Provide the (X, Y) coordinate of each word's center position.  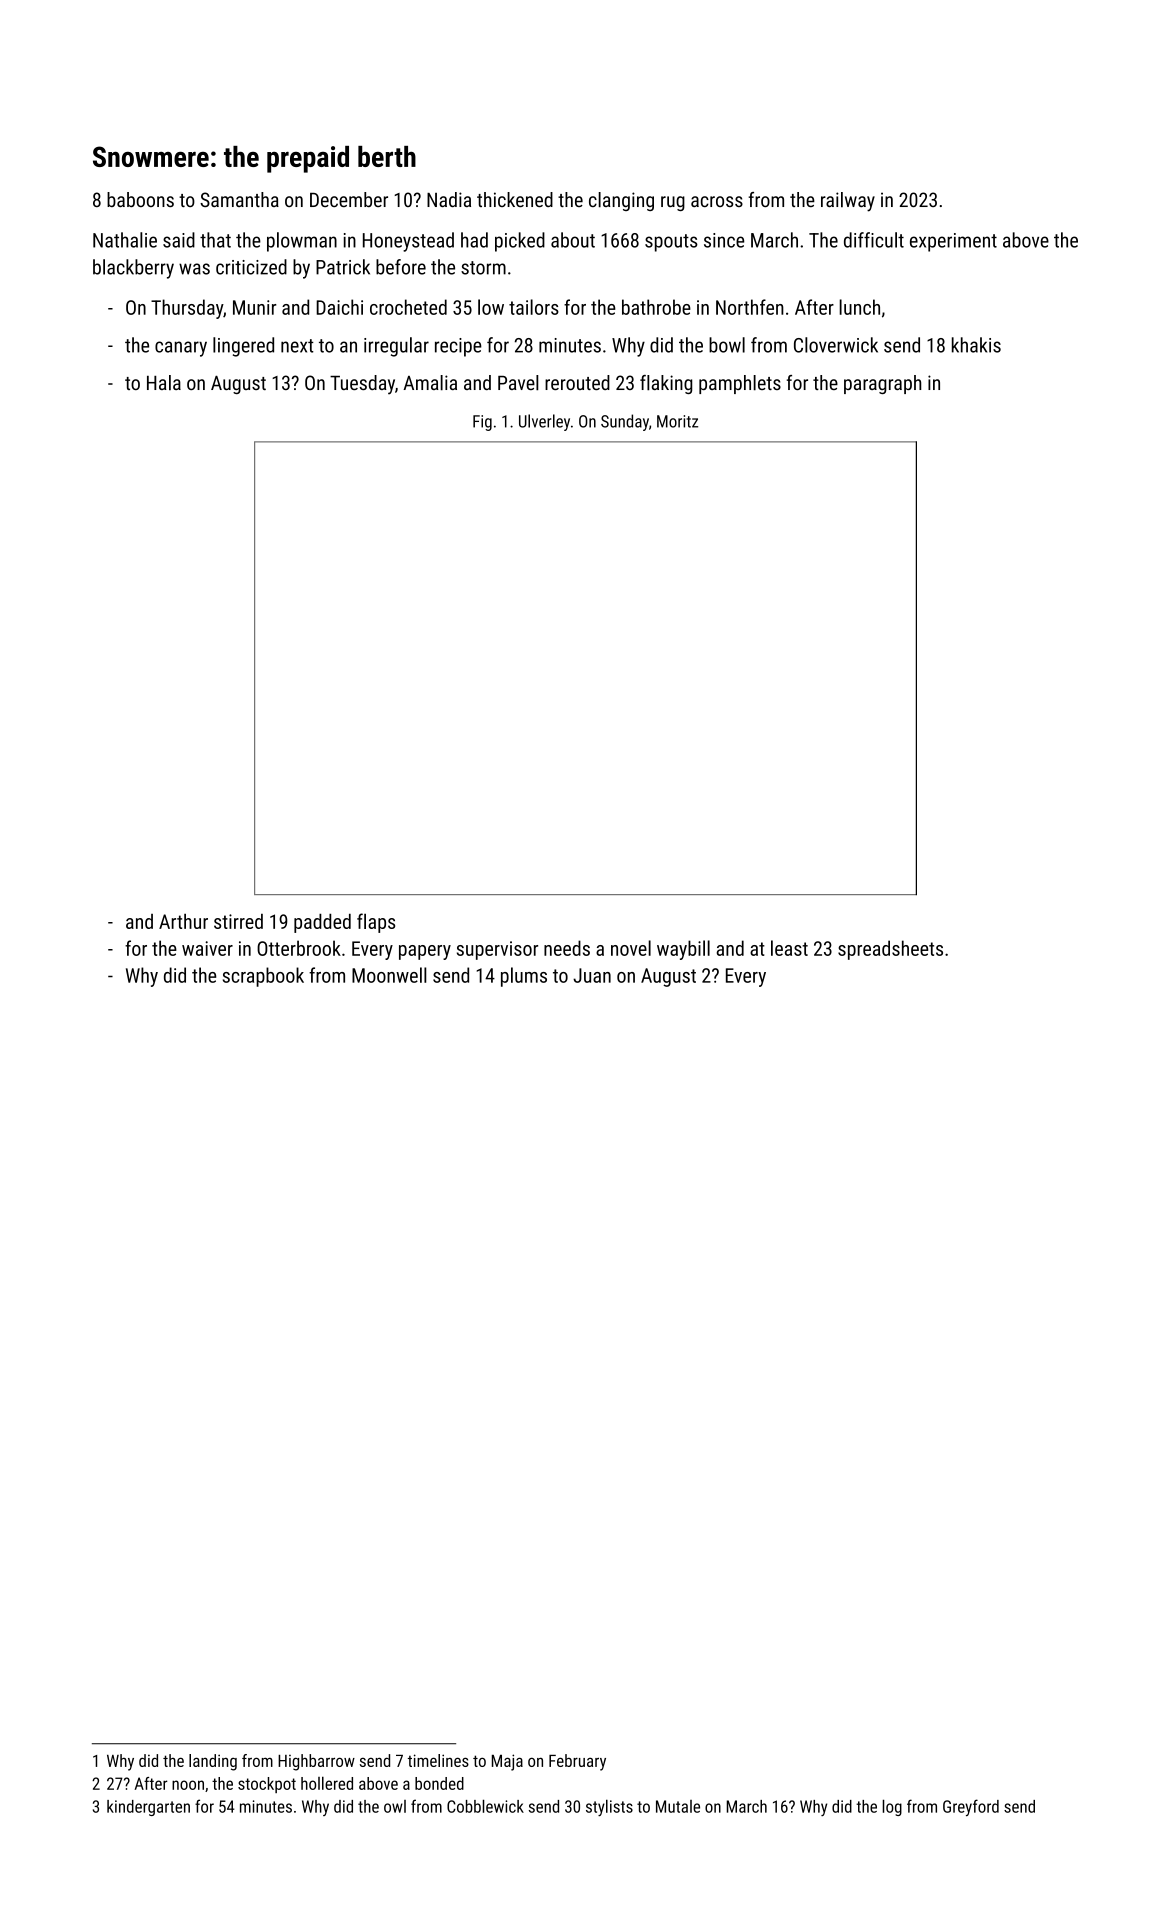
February (577, 1762)
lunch (859, 307)
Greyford (971, 1807)
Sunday (625, 422)
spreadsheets (890, 950)
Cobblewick (485, 1806)
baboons (140, 199)
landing (213, 1762)
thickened (515, 199)
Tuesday (362, 385)
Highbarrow (316, 1762)
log (892, 1807)
